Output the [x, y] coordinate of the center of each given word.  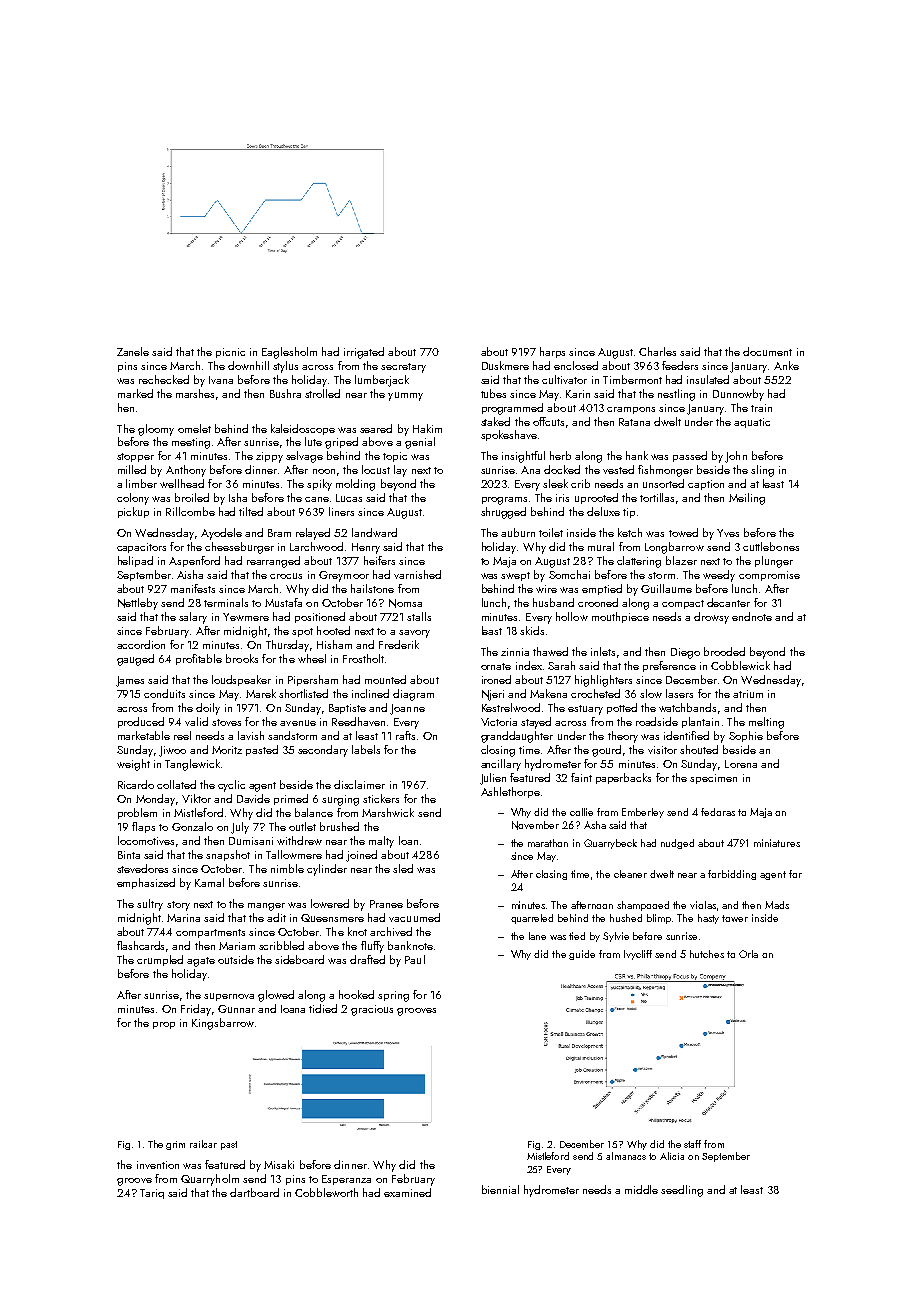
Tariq [152, 1194]
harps [552, 352]
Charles [657, 351]
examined [407, 1192]
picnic [230, 353]
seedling [682, 1191]
